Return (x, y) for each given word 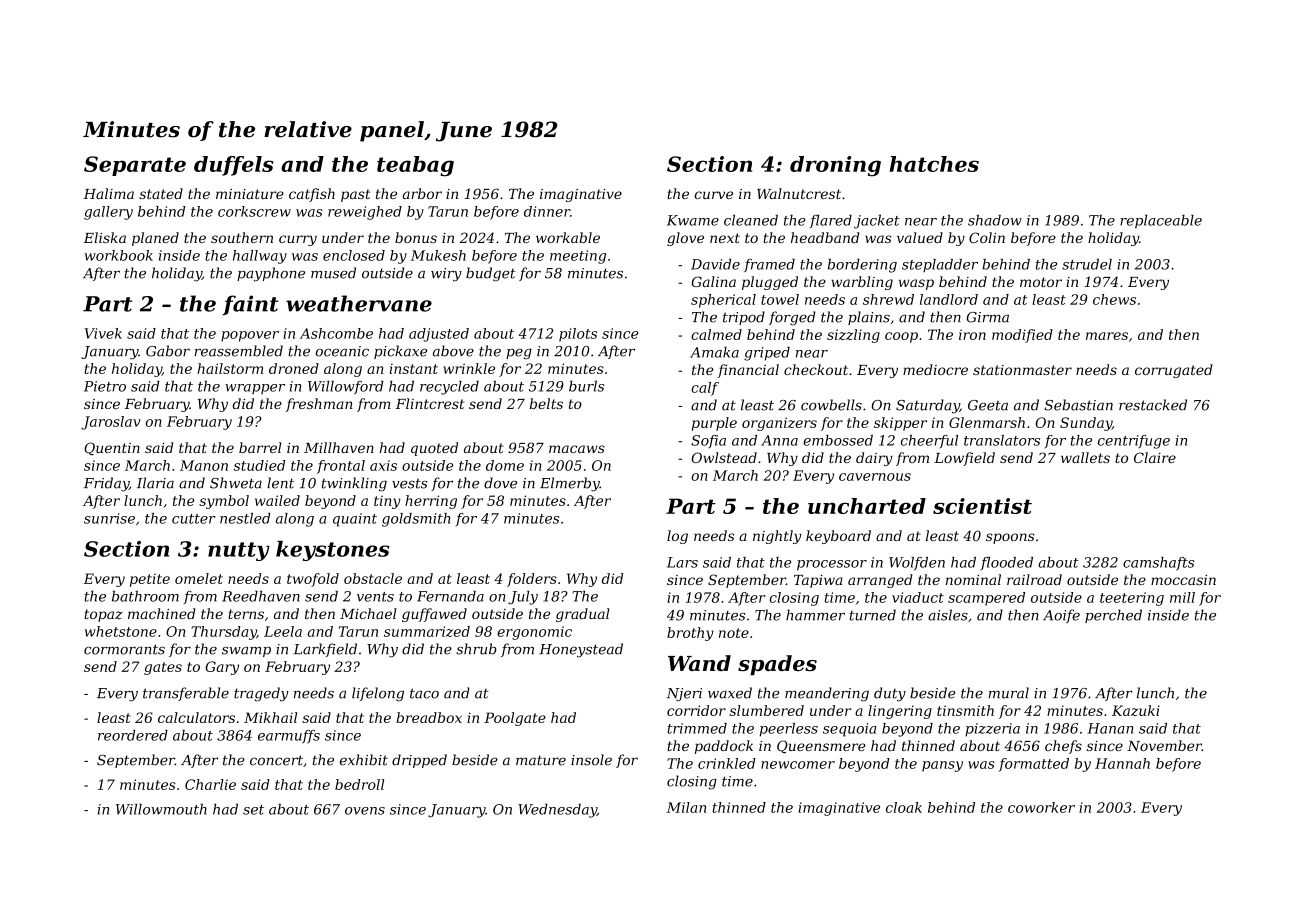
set (253, 810)
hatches (934, 164)
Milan (686, 807)
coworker (1041, 807)
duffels (234, 166)
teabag (415, 166)
